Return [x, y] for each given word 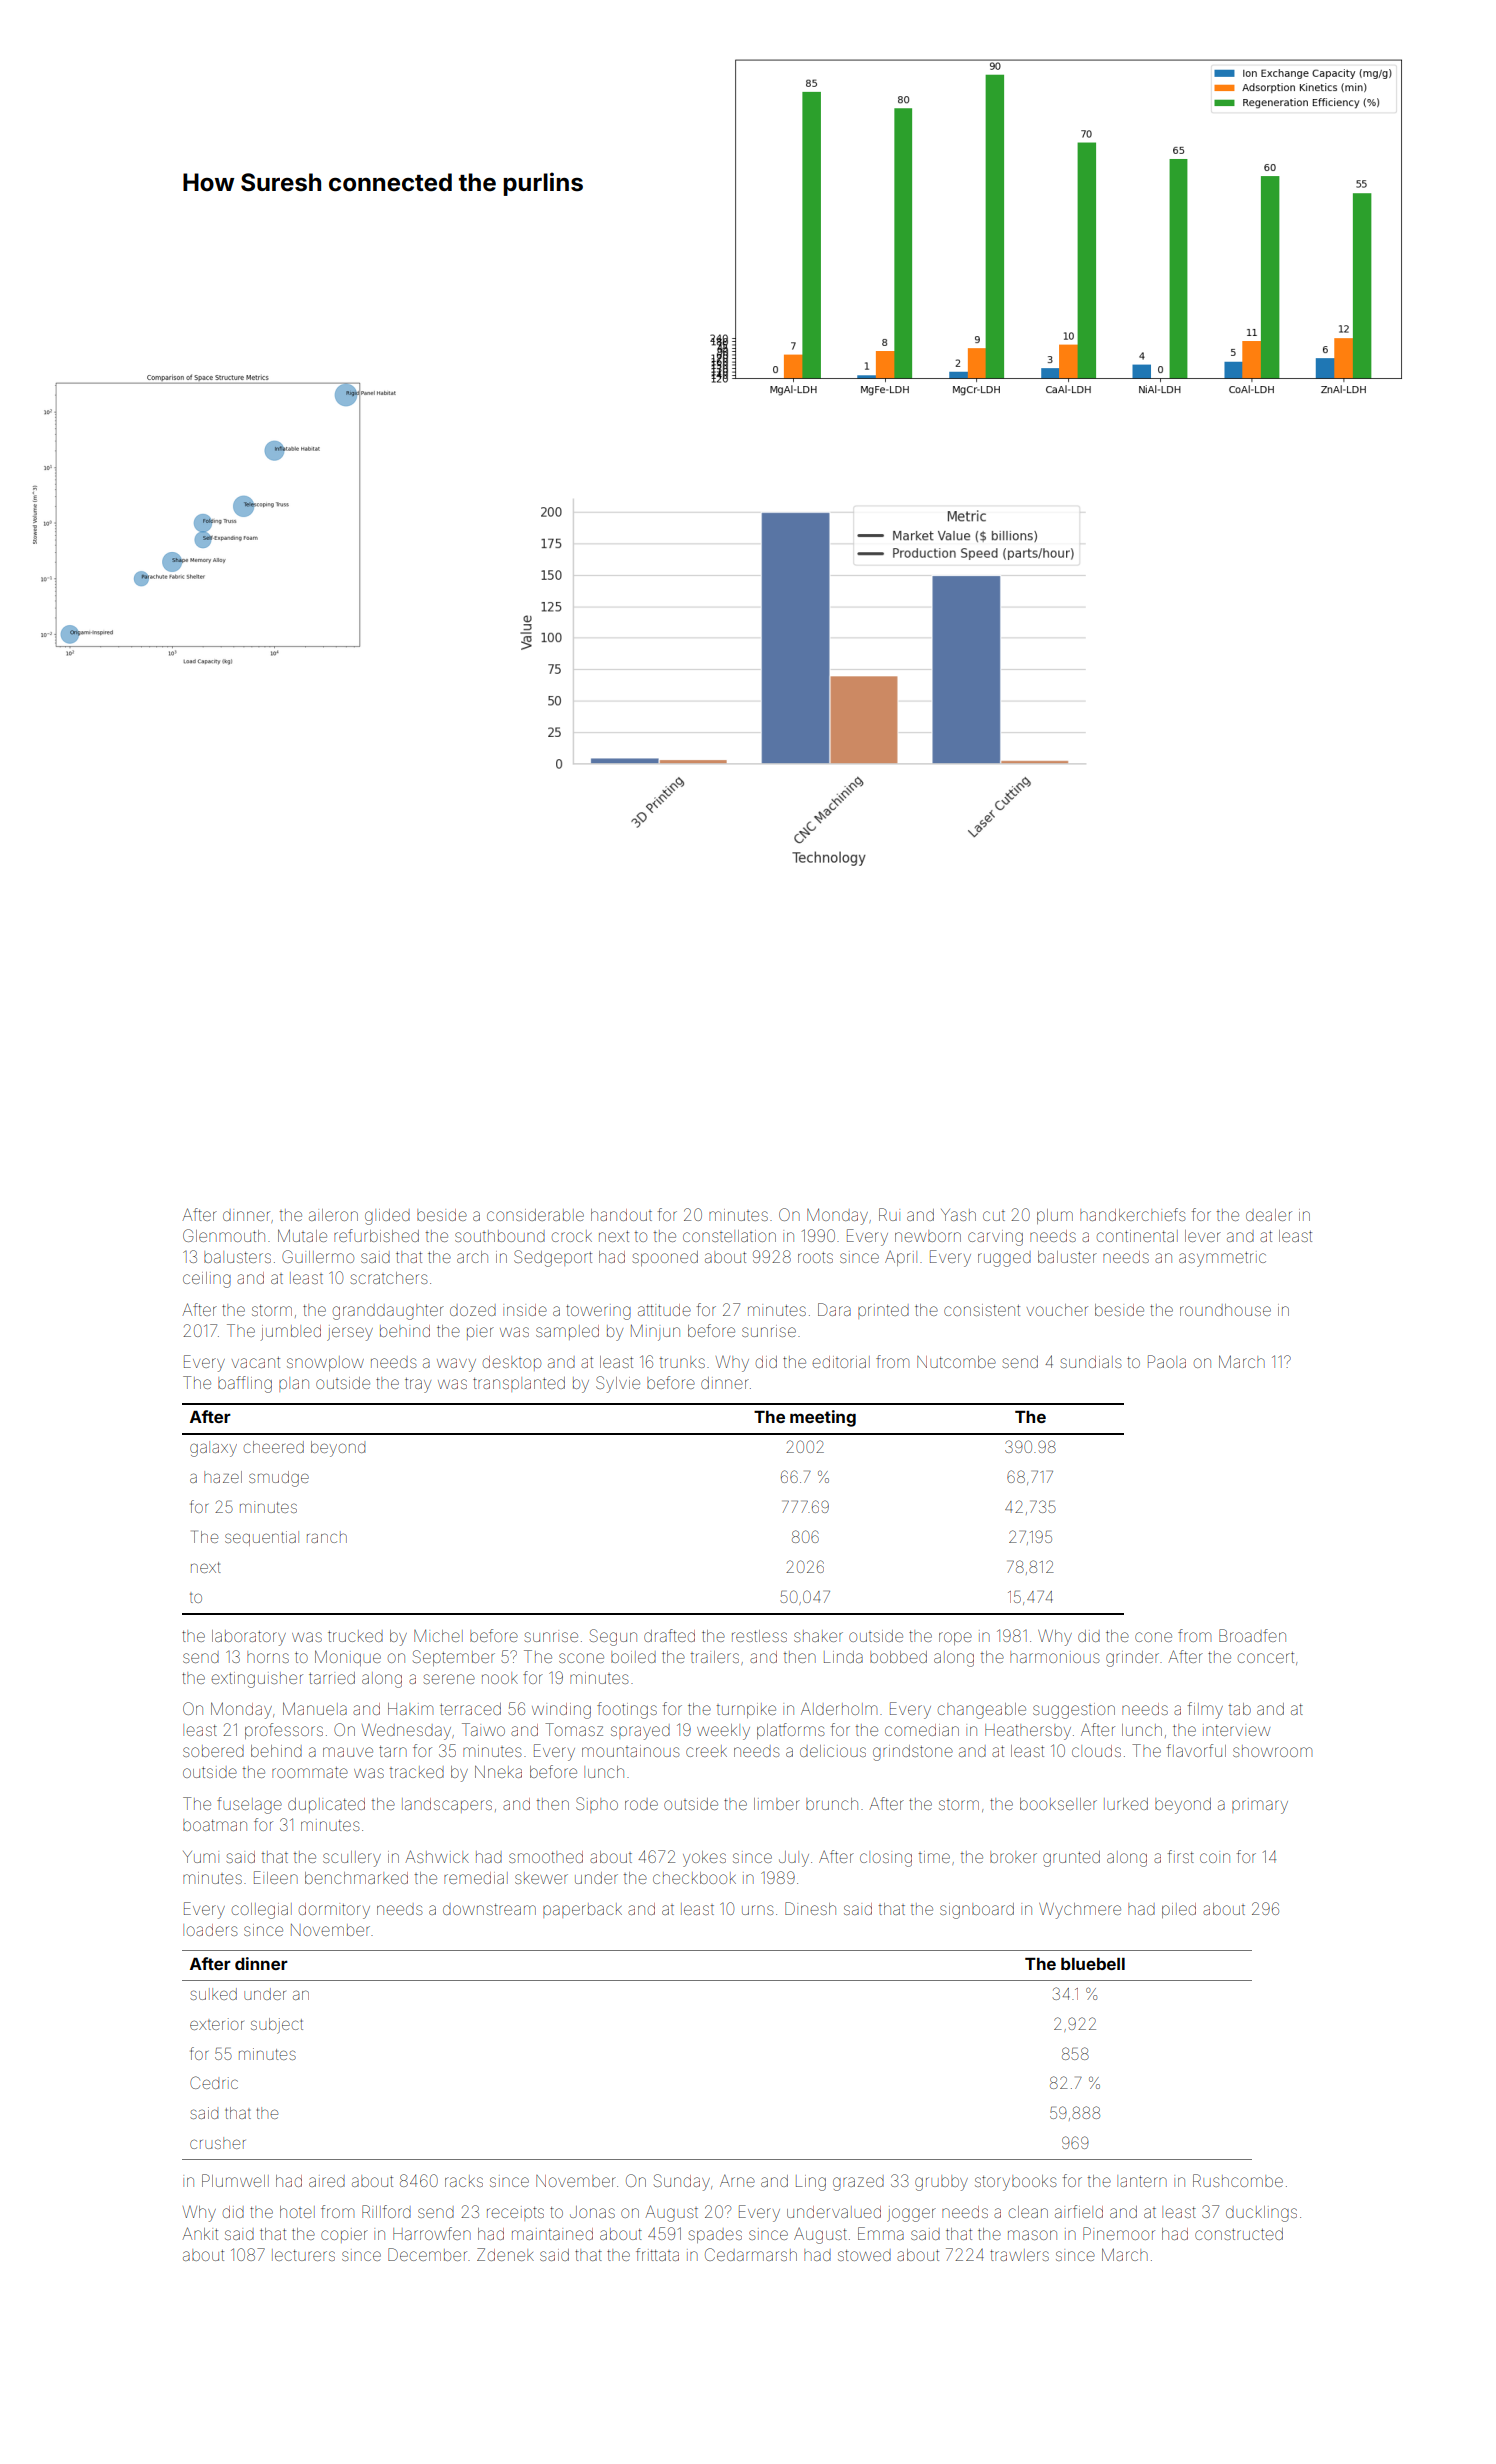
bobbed [898, 1657]
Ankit [200, 2233]
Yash [958, 1215]
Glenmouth [224, 1235]
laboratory [249, 1638]
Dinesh [810, 1908]
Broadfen [1252, 1635]
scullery [352, 1859]
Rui [889, 1214]
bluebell [1093, 1964]
